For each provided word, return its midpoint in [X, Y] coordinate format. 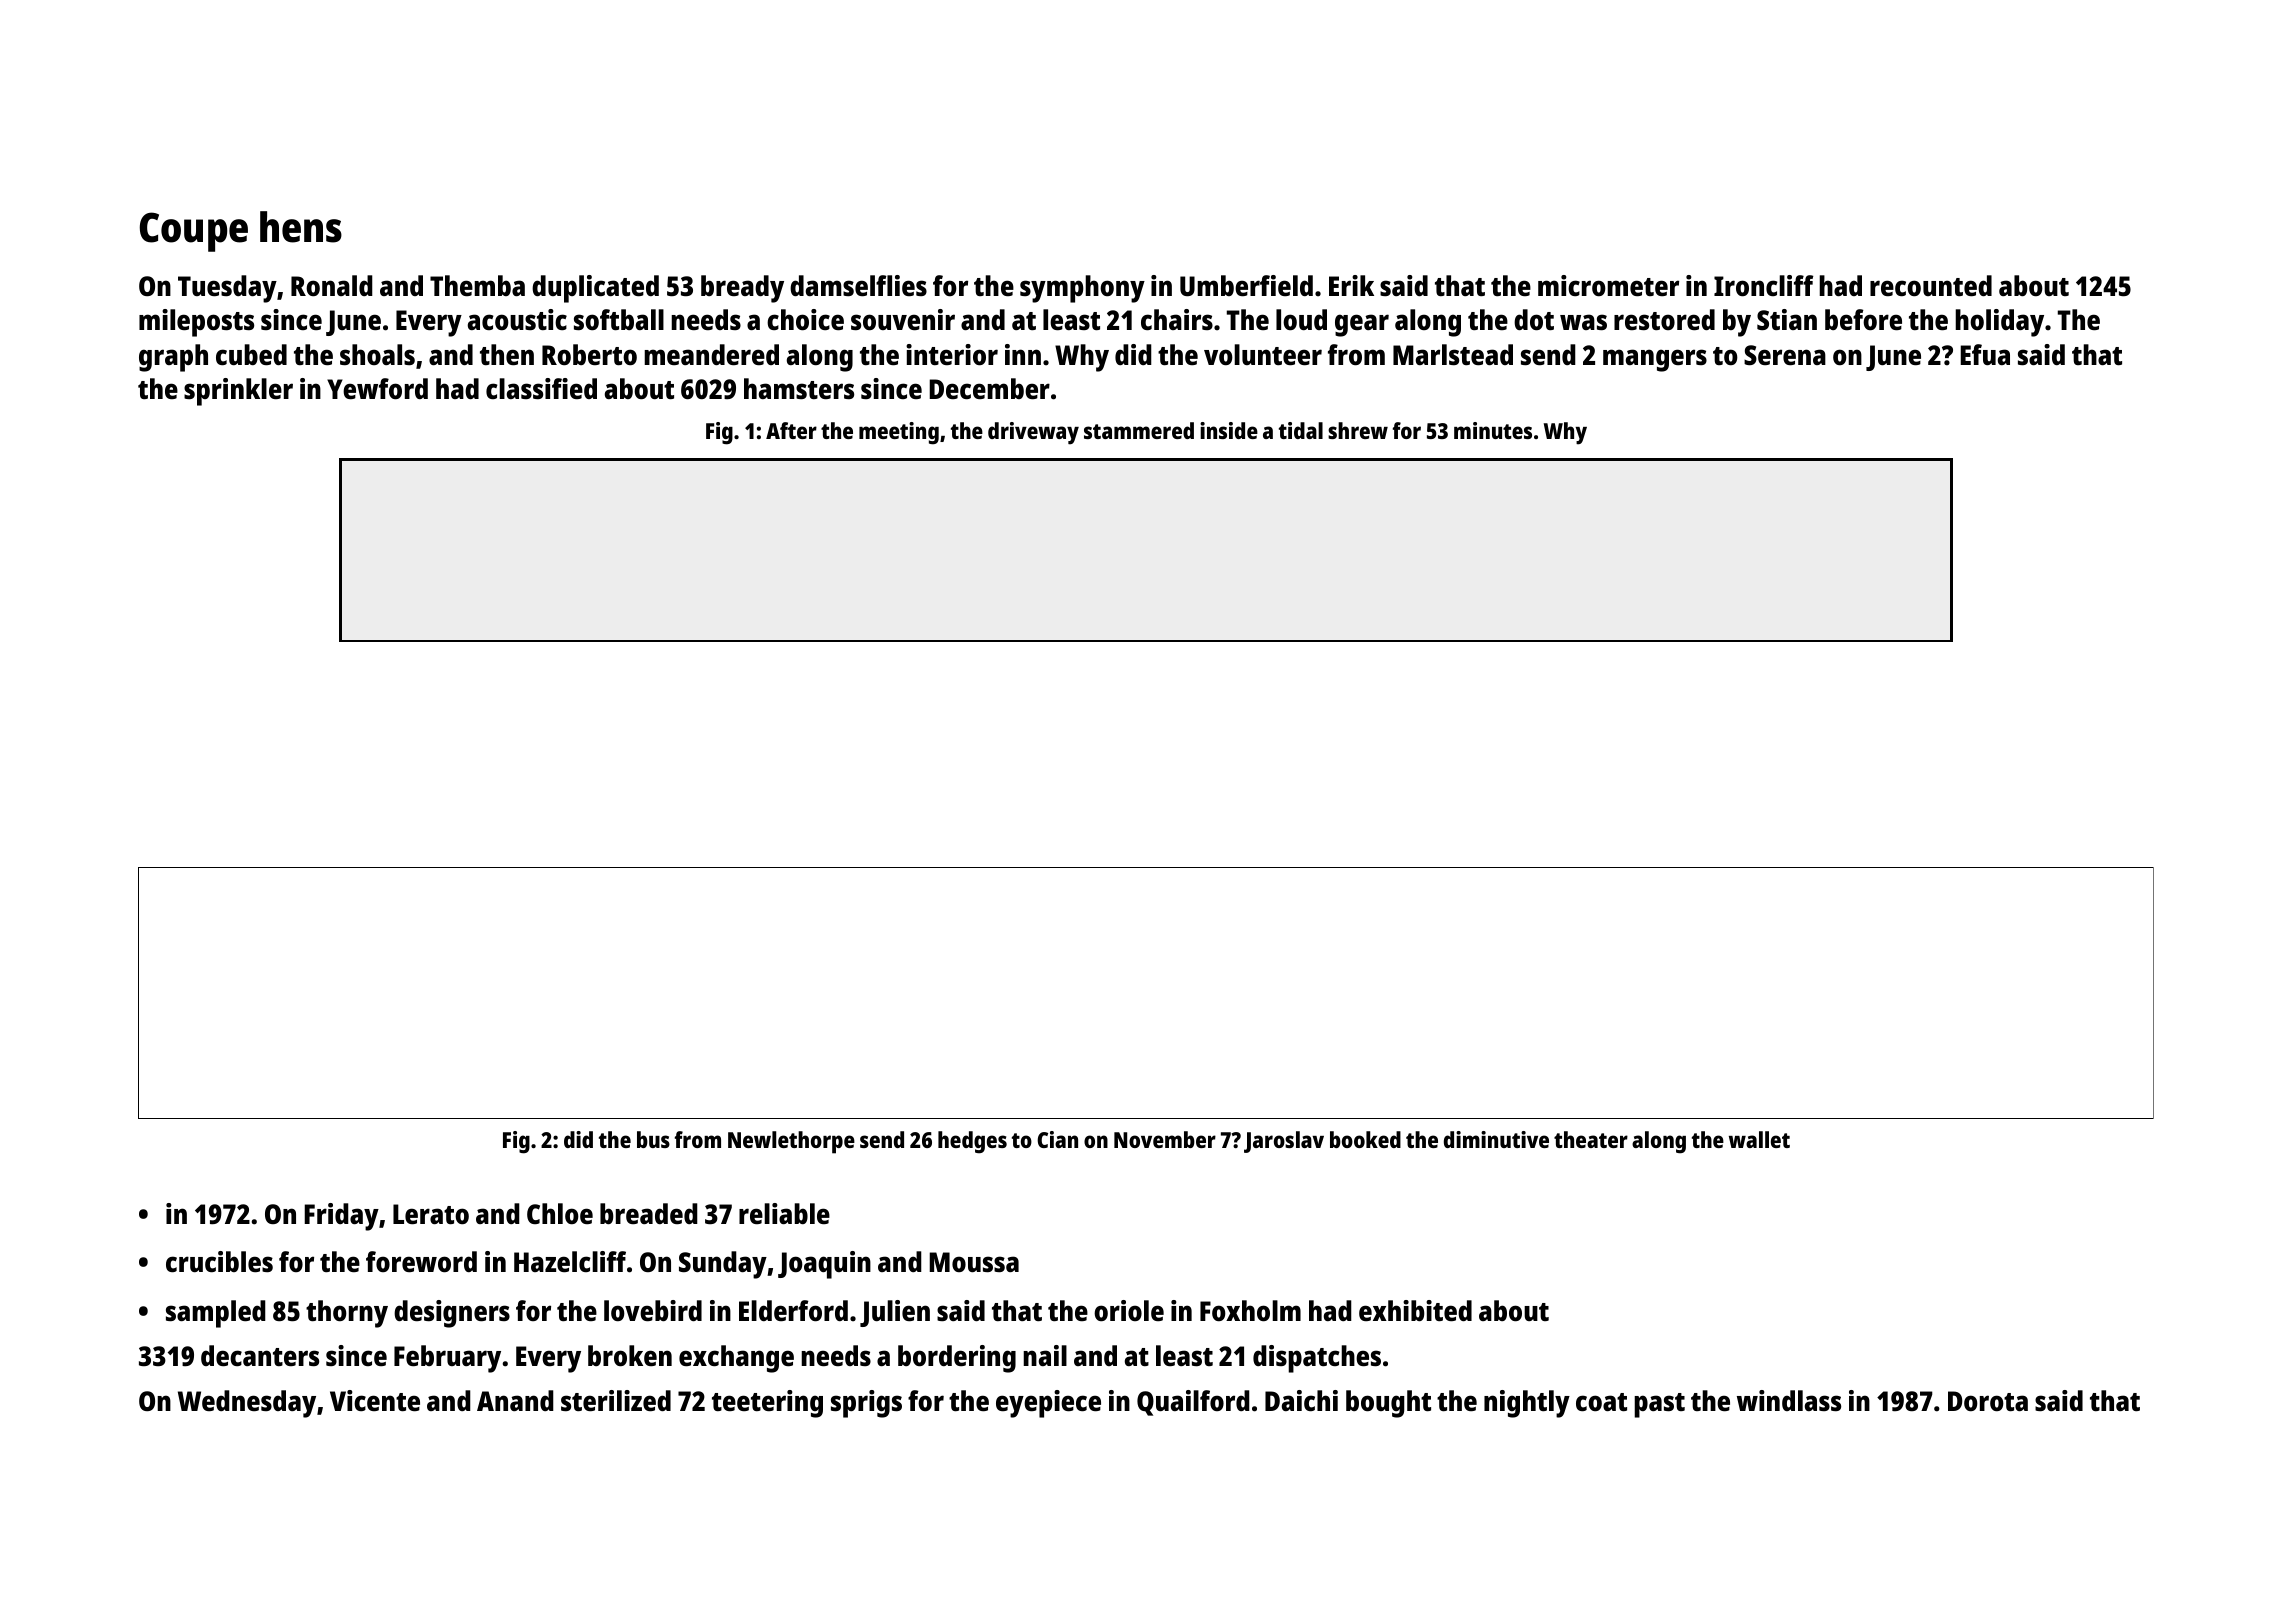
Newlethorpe [791, 1142]
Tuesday [227, 289]
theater [1591, 1139]
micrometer [1608, 286]
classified [541, 388]
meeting [899, 433]
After [791, 430]
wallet [1759, 1139]
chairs [1177, 319]
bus [653, 1139]
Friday [341, 1217]
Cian [1057, 1139]
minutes [1493, 430]
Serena [1785, 355]
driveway [1033, 433]
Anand [515, 1400]
